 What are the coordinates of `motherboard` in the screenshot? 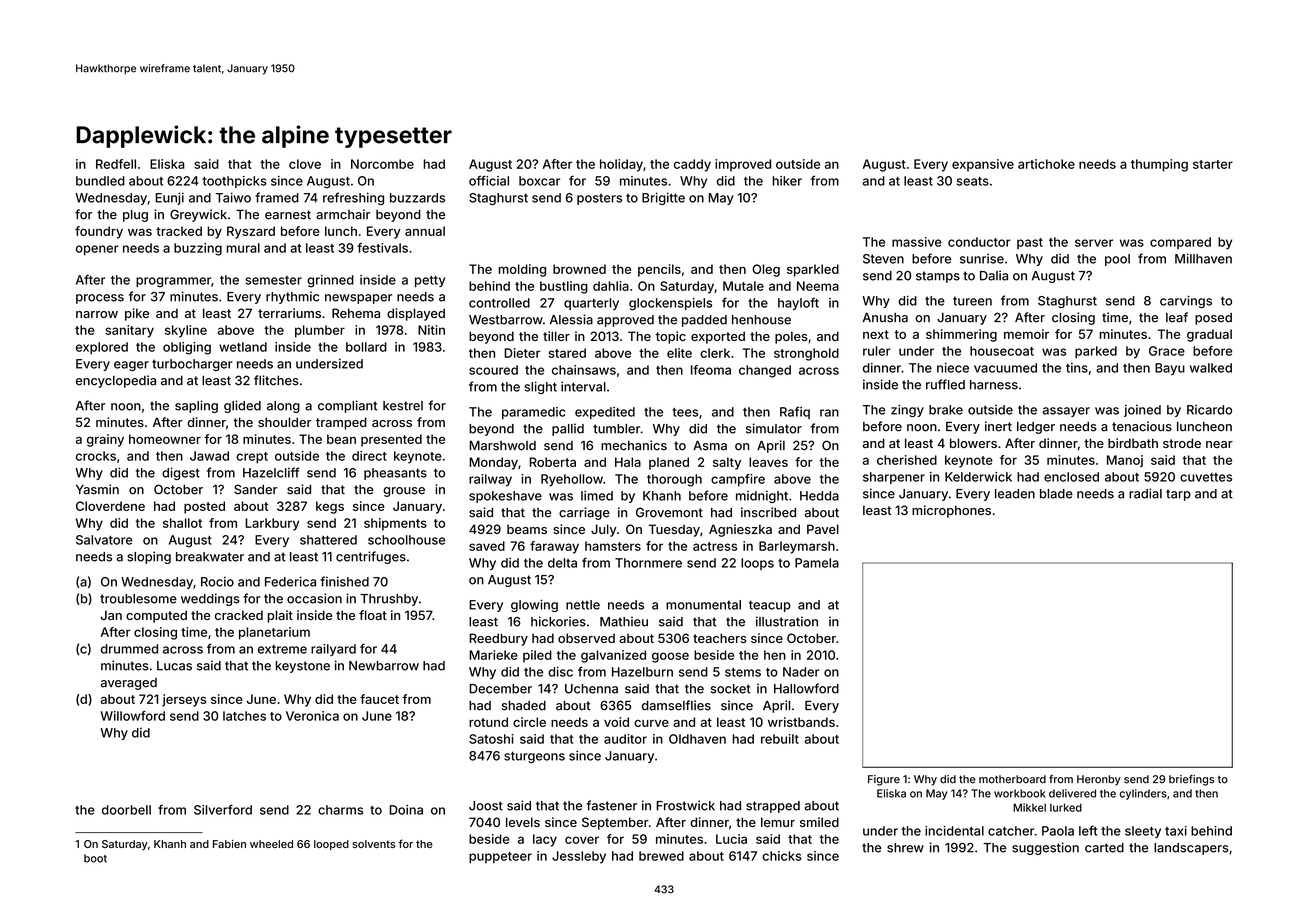 It's located at (1012, 779).
